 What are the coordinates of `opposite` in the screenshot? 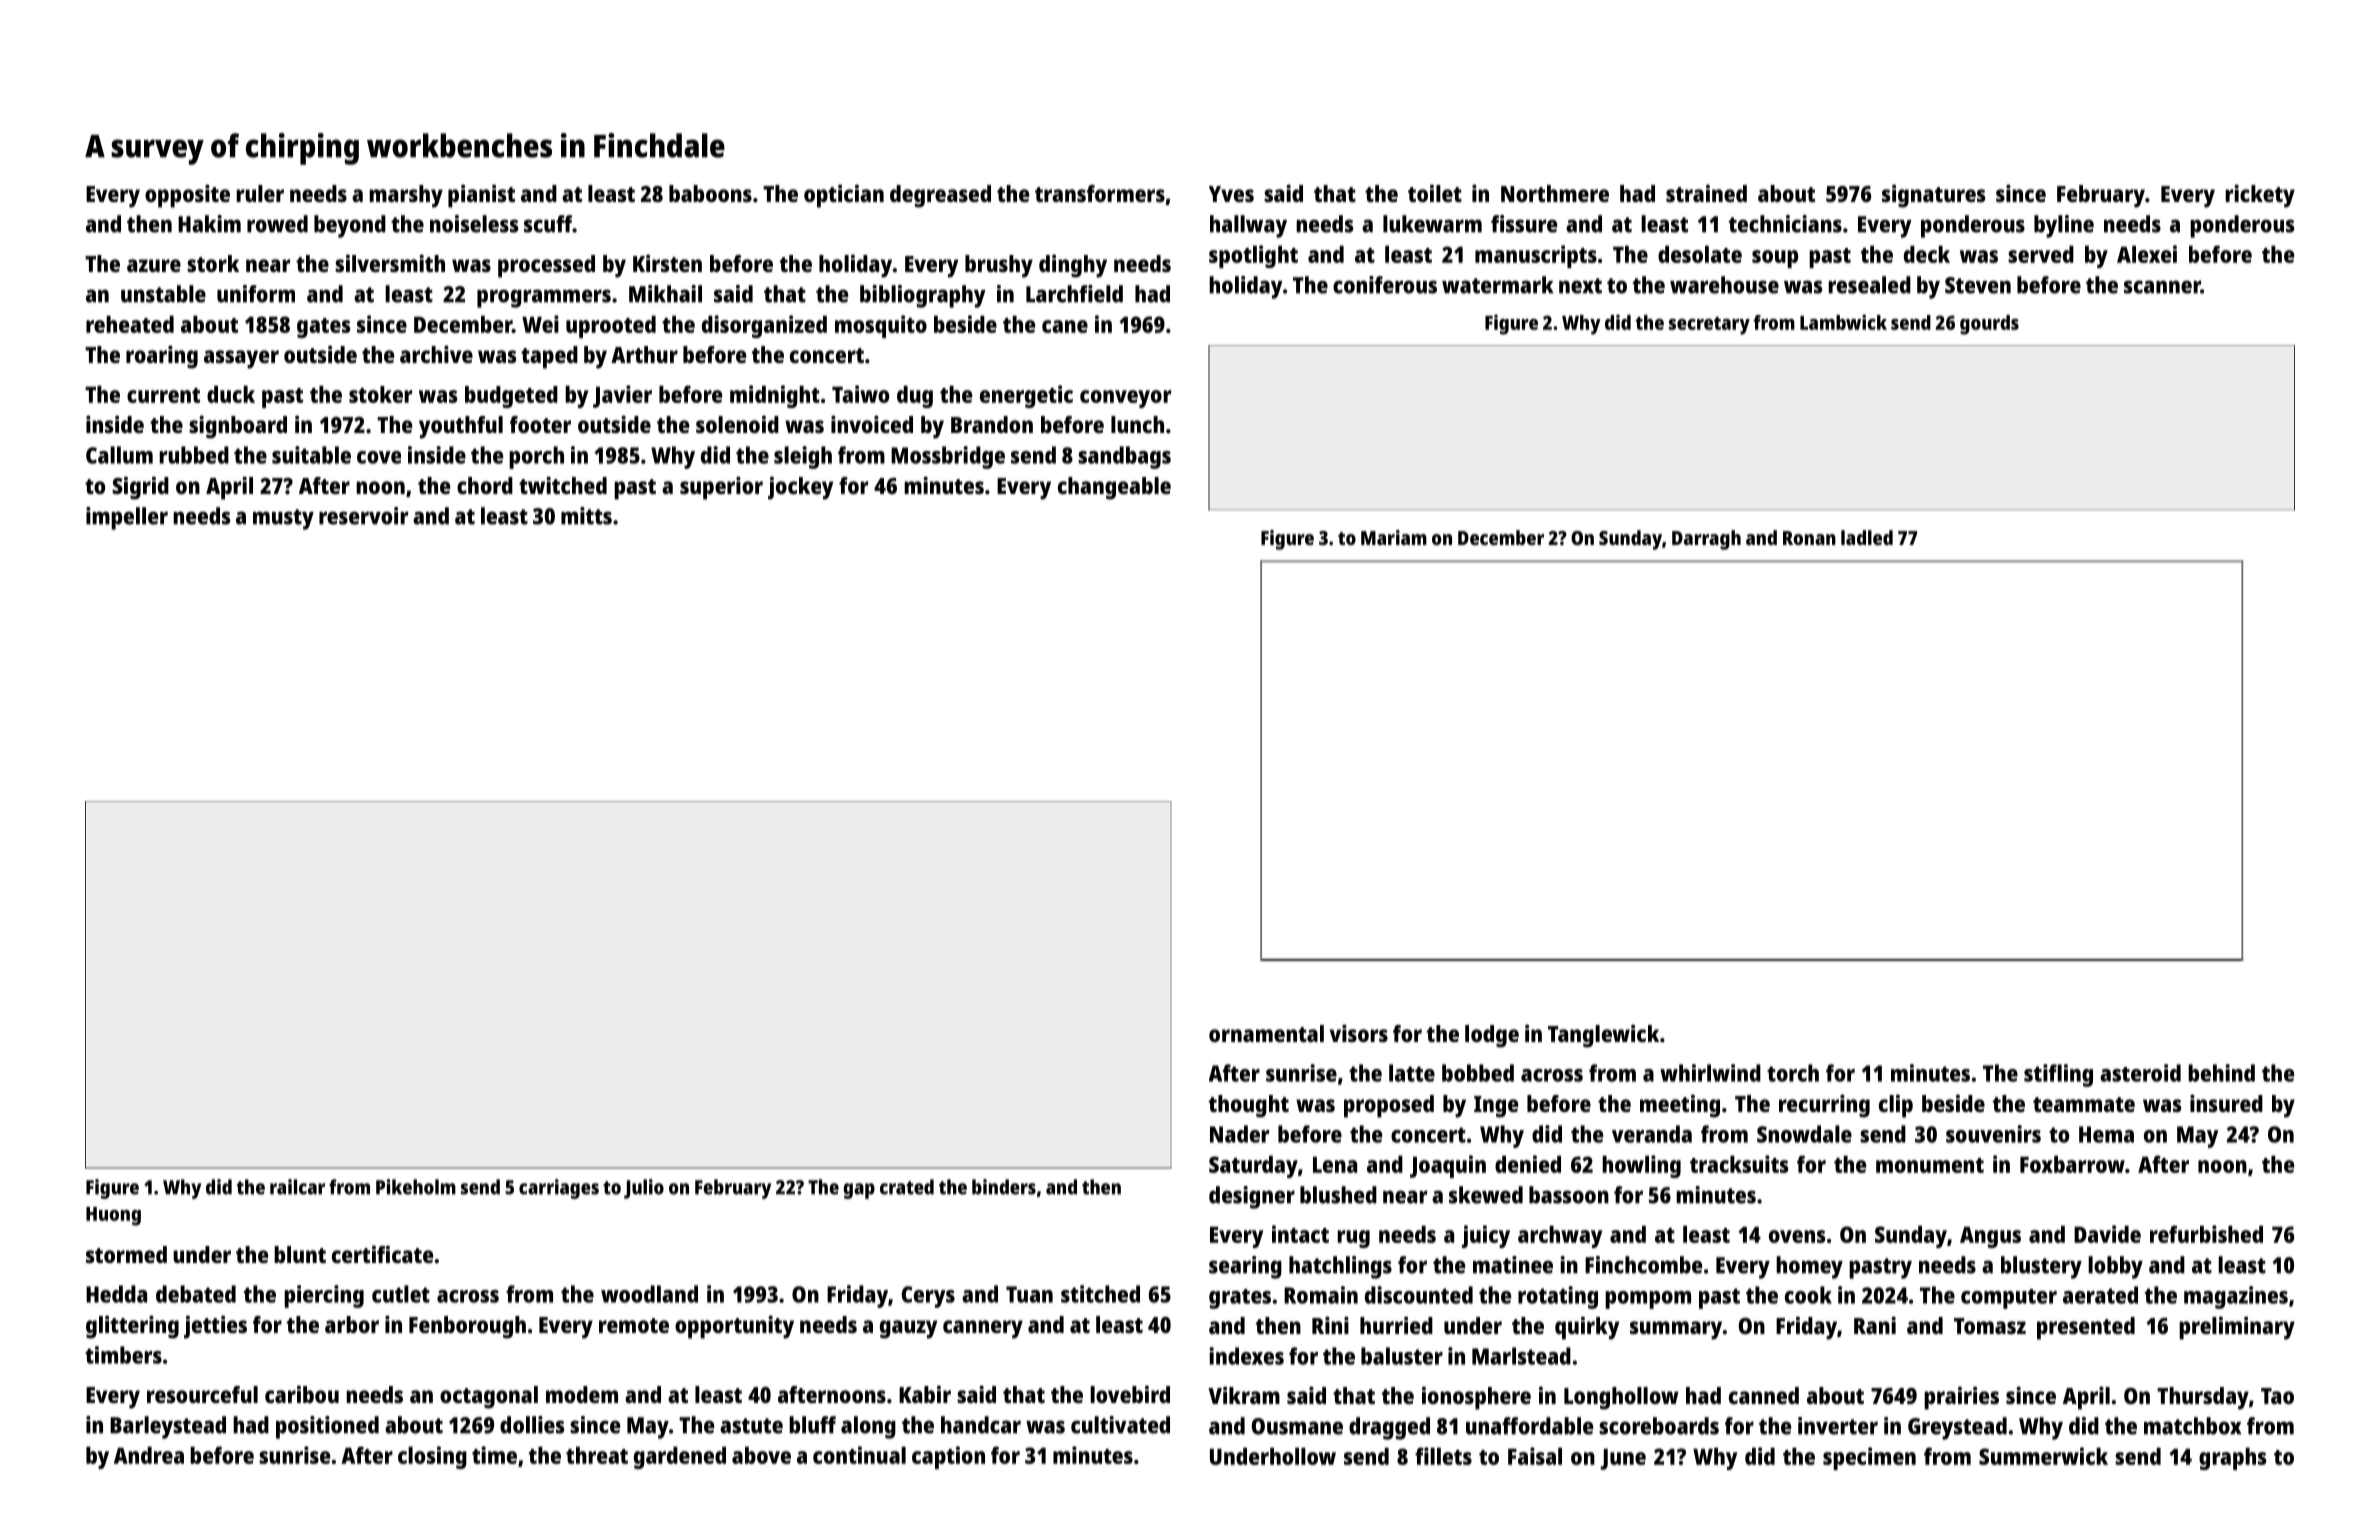 It's located at (187, 196).
